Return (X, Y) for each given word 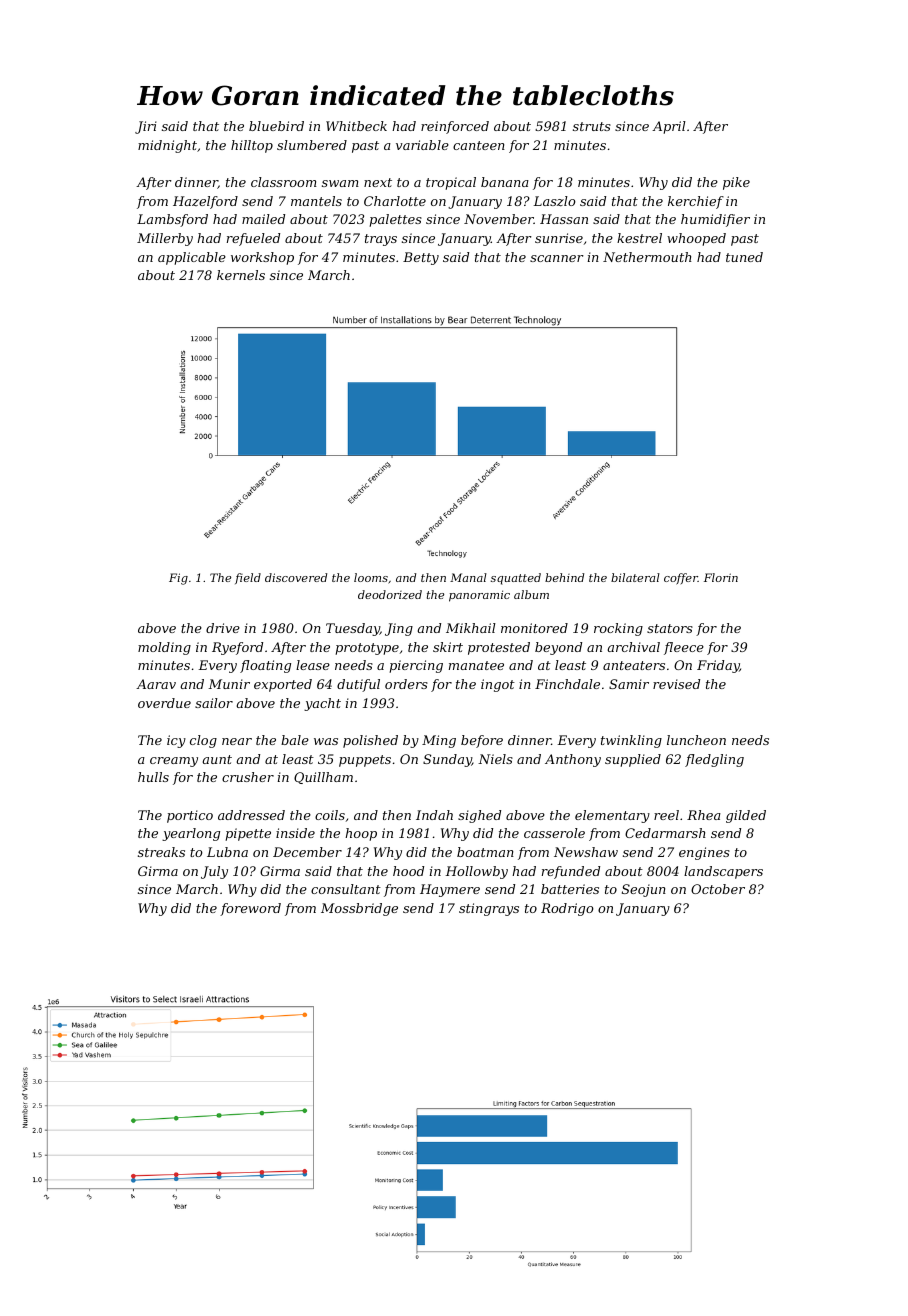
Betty (421, 258)
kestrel (639, 238)
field (248, 578)
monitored (534, 628)
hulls (153, 777)
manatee (476, 665)
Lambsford (172, 220)
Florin (721, 577)
